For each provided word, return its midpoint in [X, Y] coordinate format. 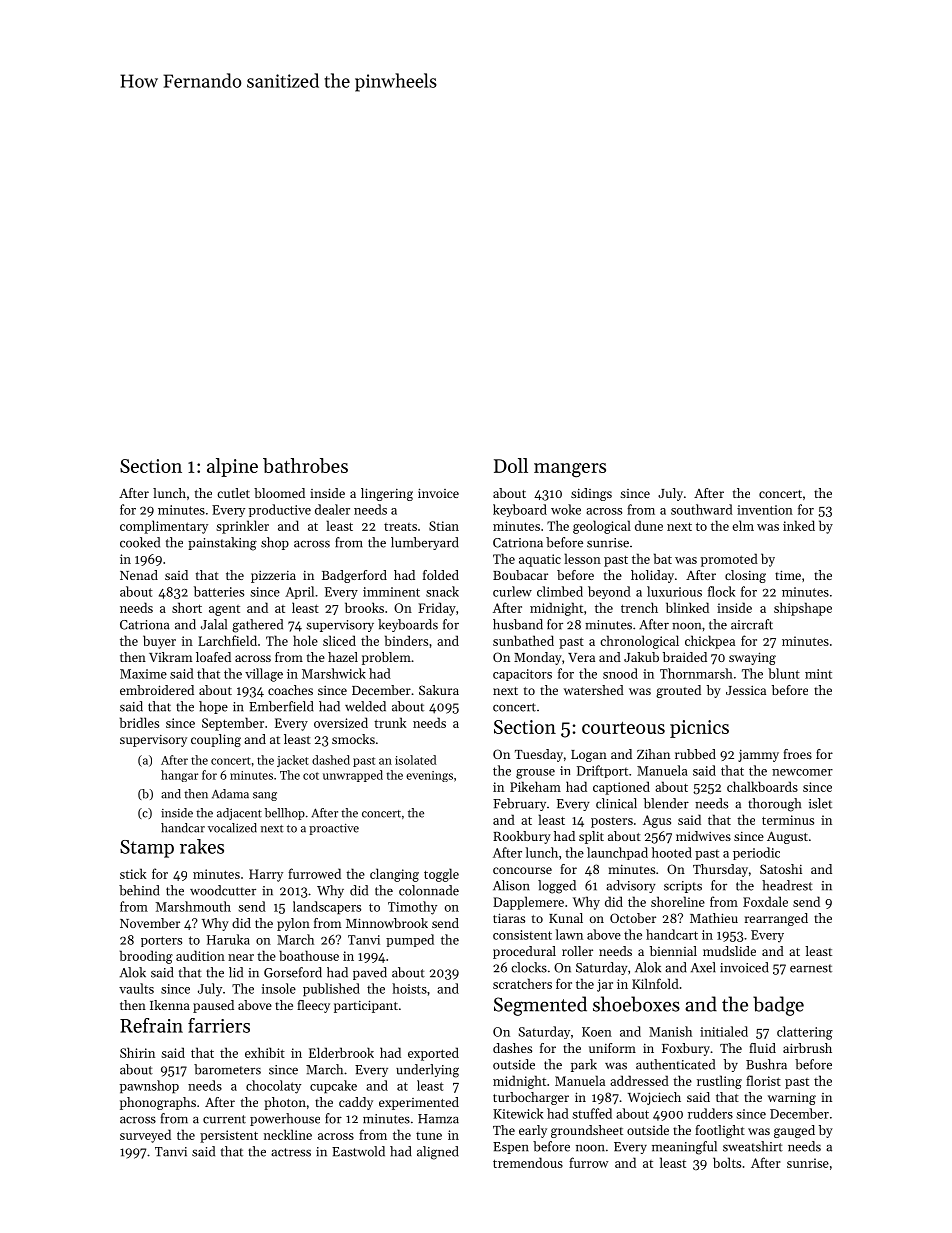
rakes [202, 846]
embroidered [157, 690]
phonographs [158, 1103]
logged [557, 887]
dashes [512, 1048]
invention [765, 510]
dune [649, 525]
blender [666, 803]
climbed [560, 591]
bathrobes [305, 465]
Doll [511, 465]
